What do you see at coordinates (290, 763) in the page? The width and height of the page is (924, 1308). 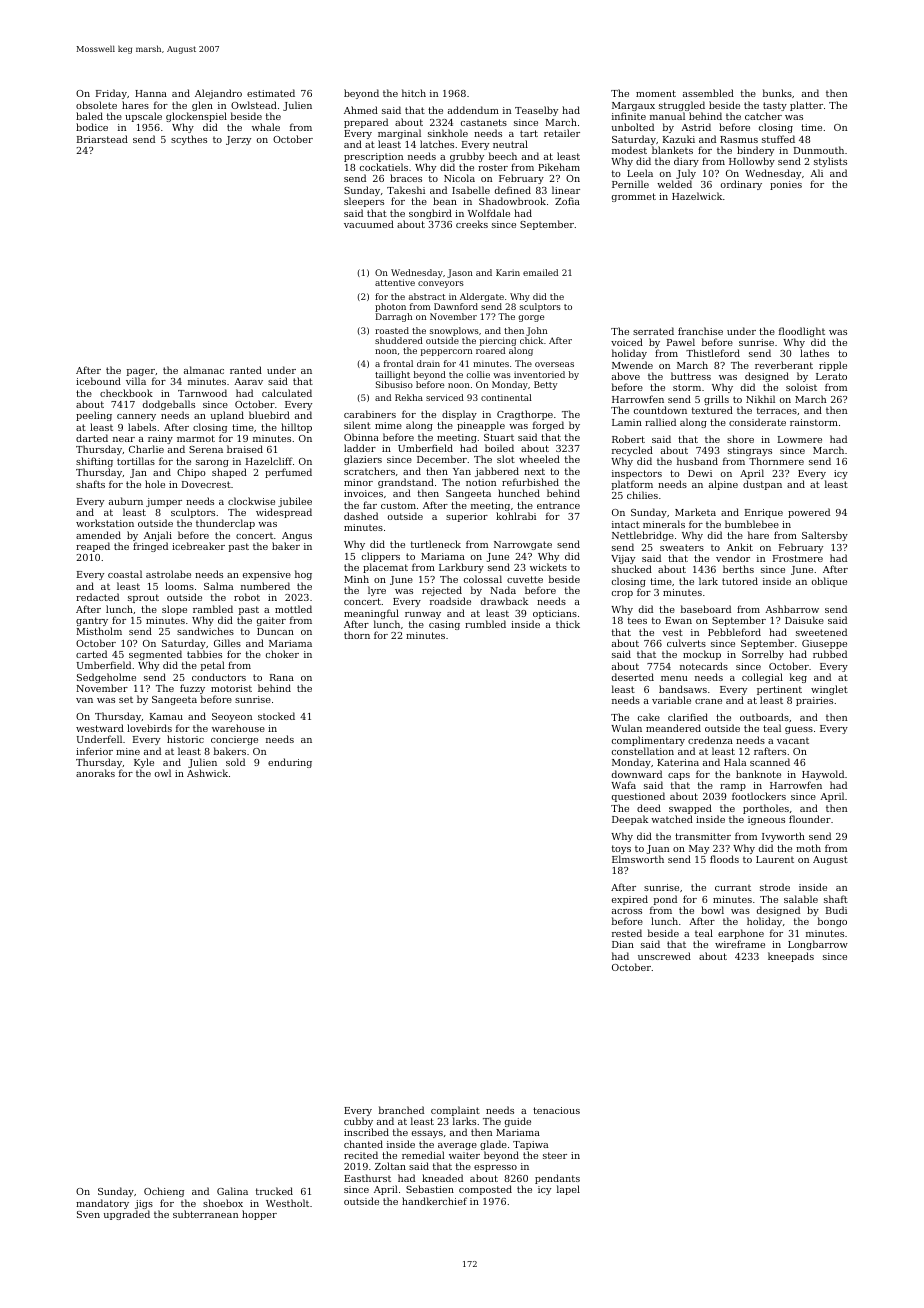 I see `enduring` at bounding box center [290, 763].
